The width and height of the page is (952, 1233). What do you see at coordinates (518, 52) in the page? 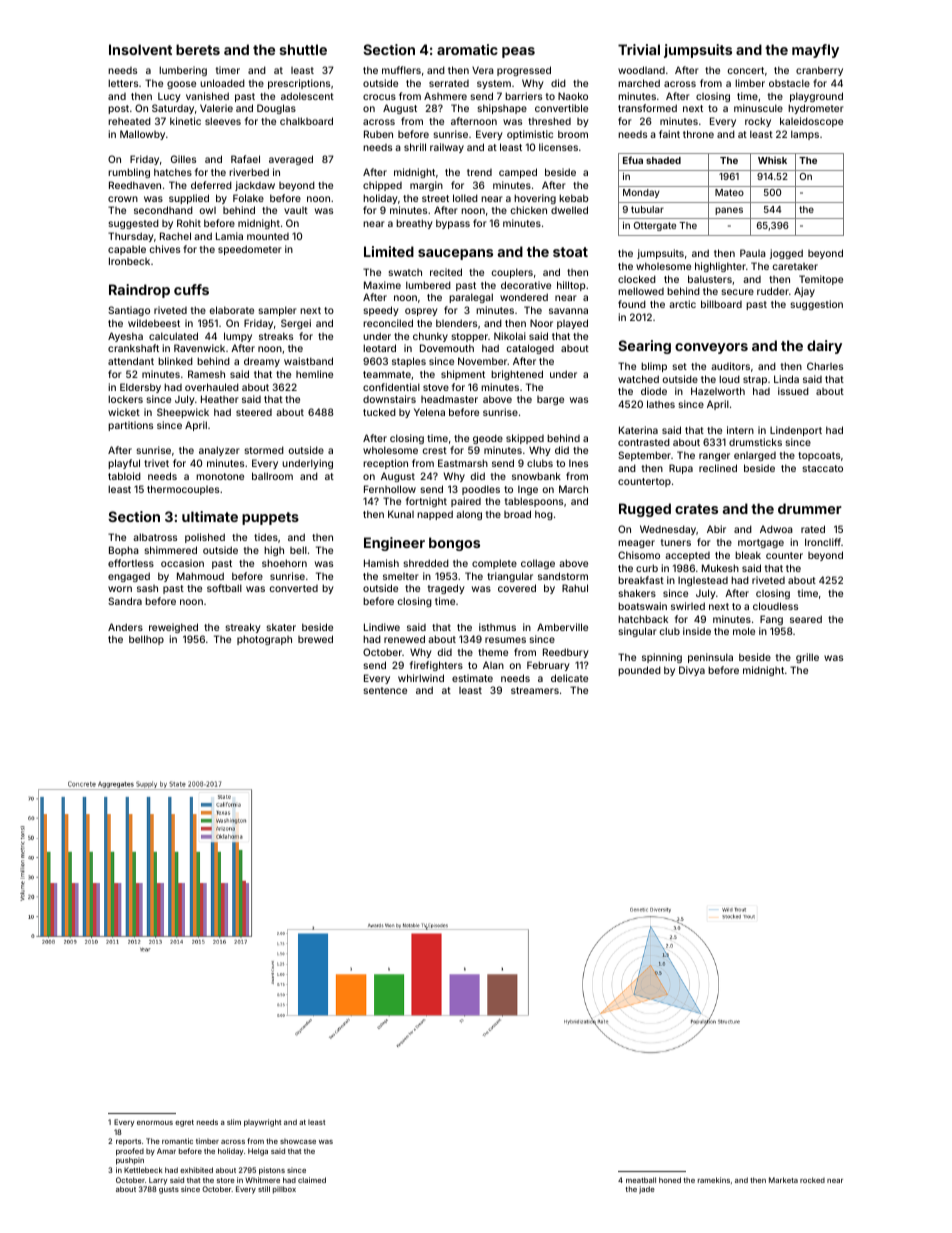
I see `peas` at bounding box center [518, 52].
